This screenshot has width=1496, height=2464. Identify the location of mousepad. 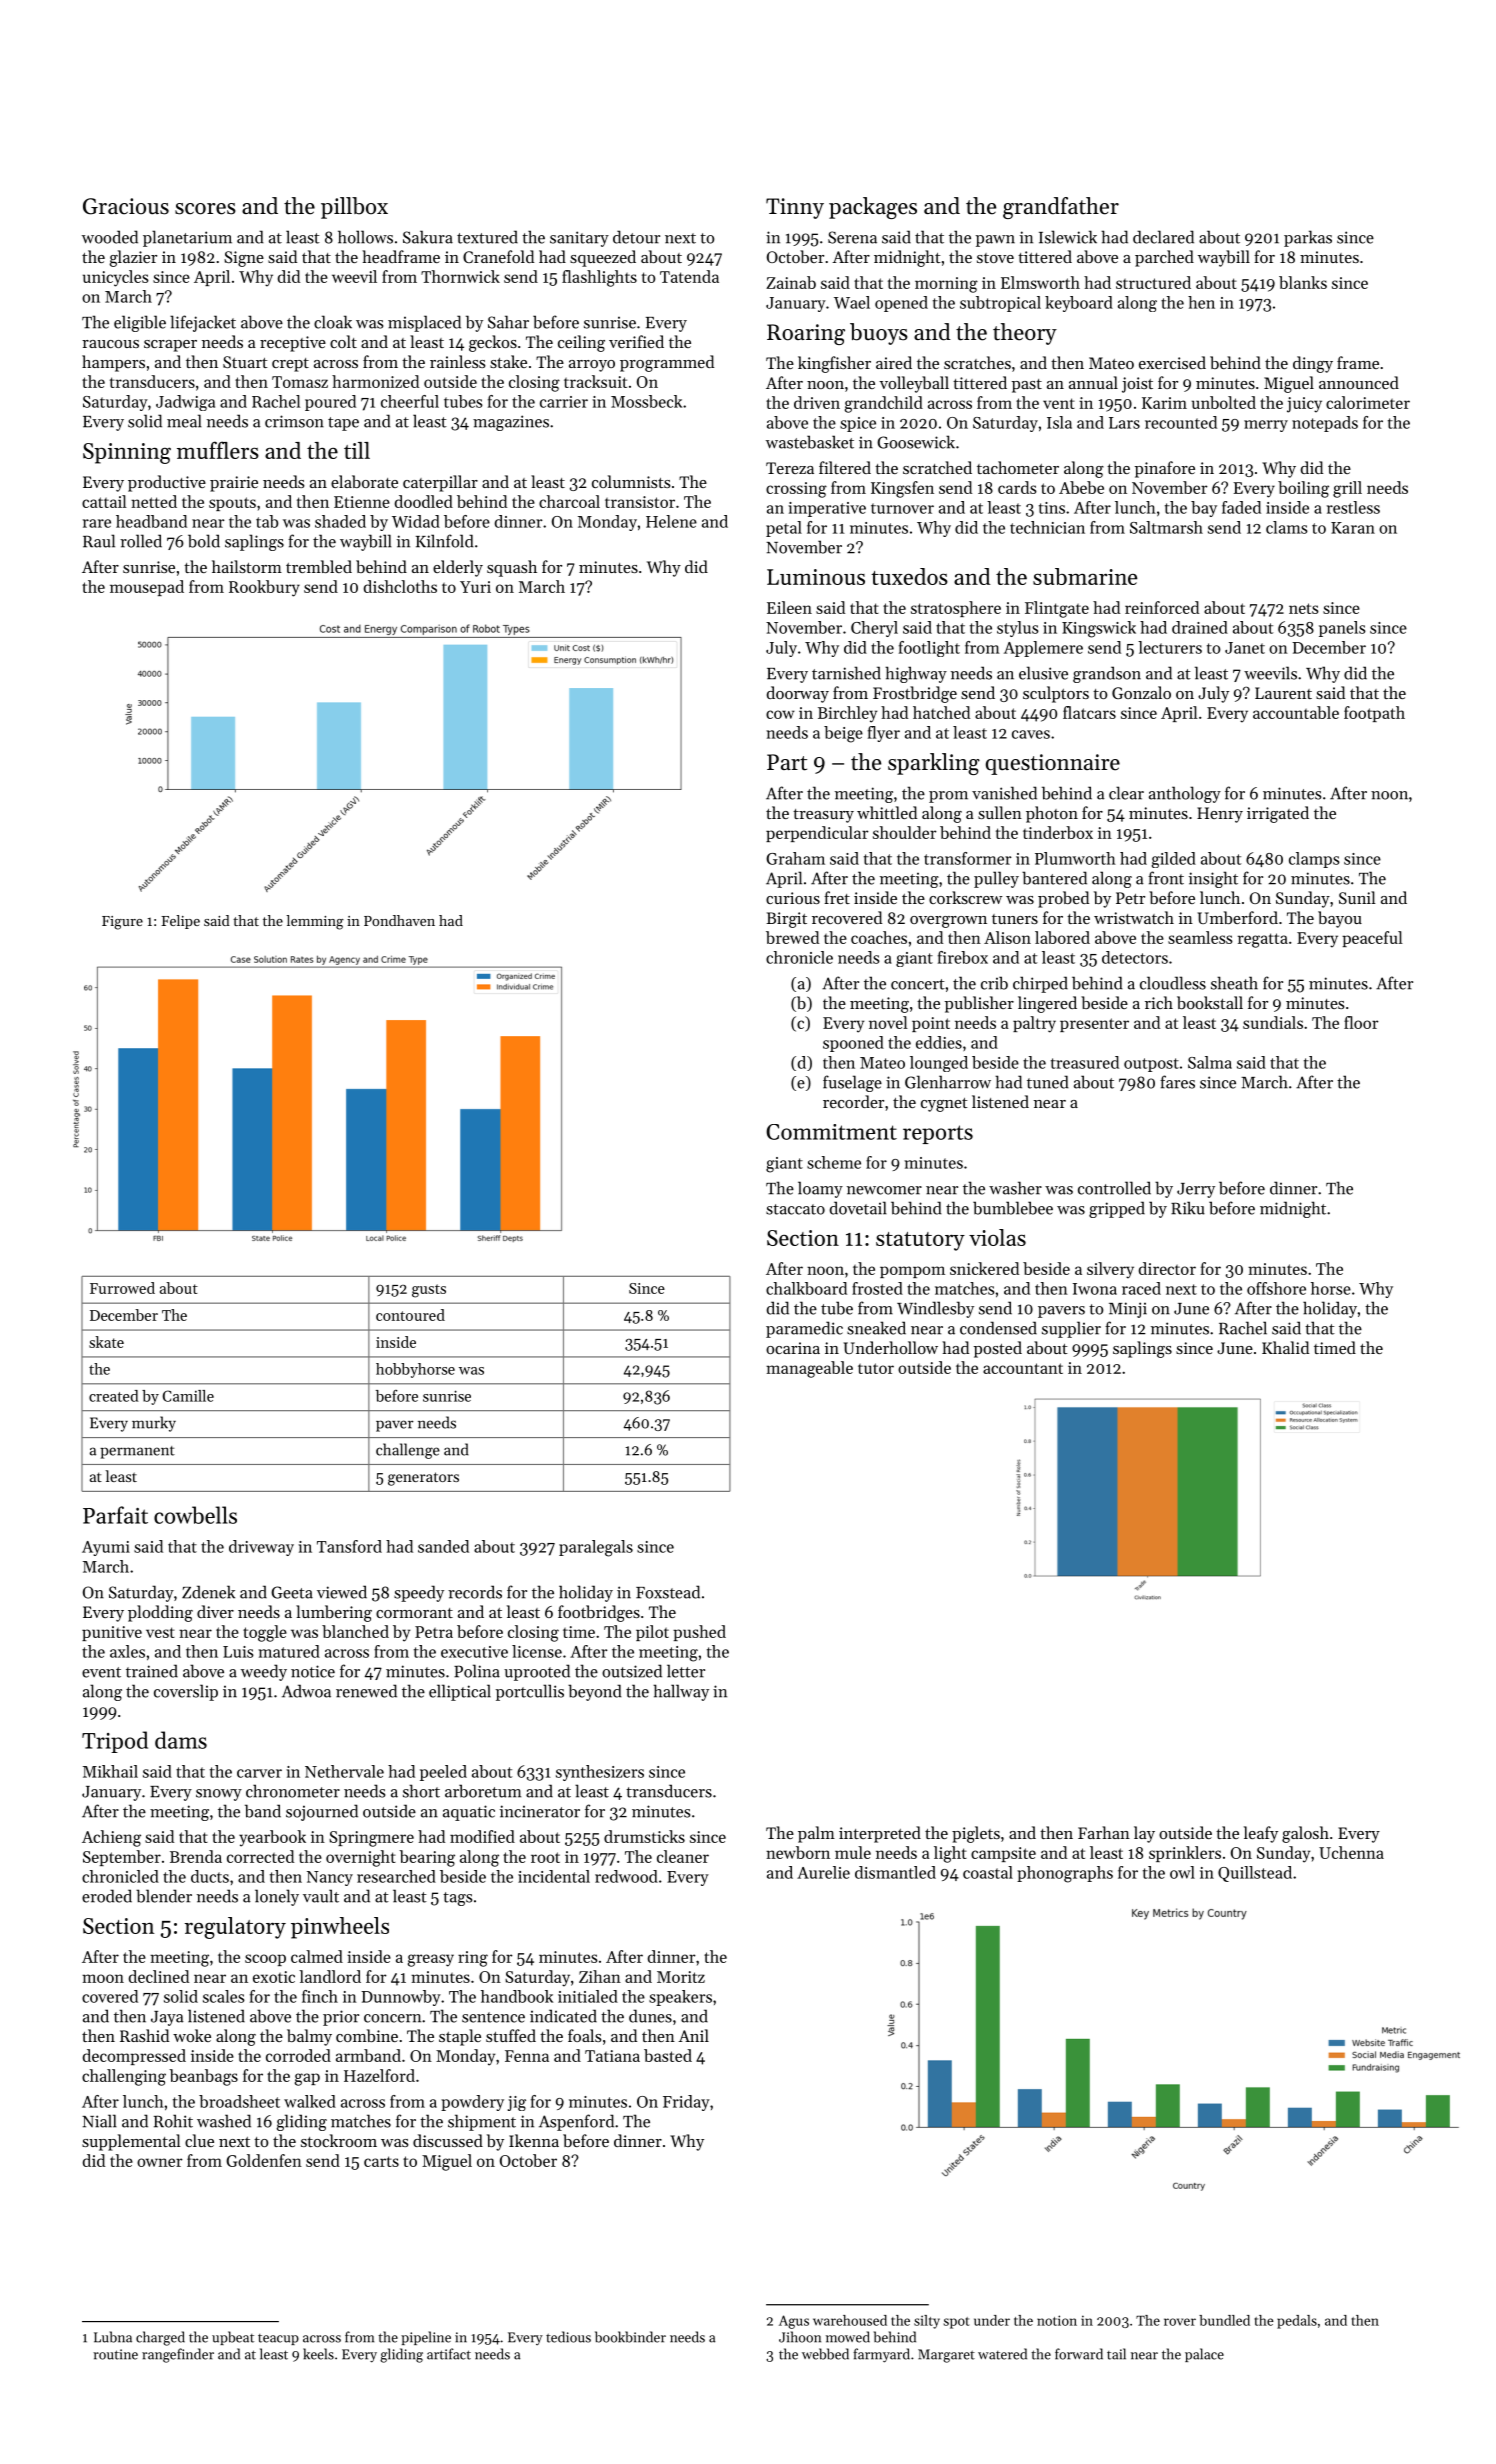
(147, 588).
